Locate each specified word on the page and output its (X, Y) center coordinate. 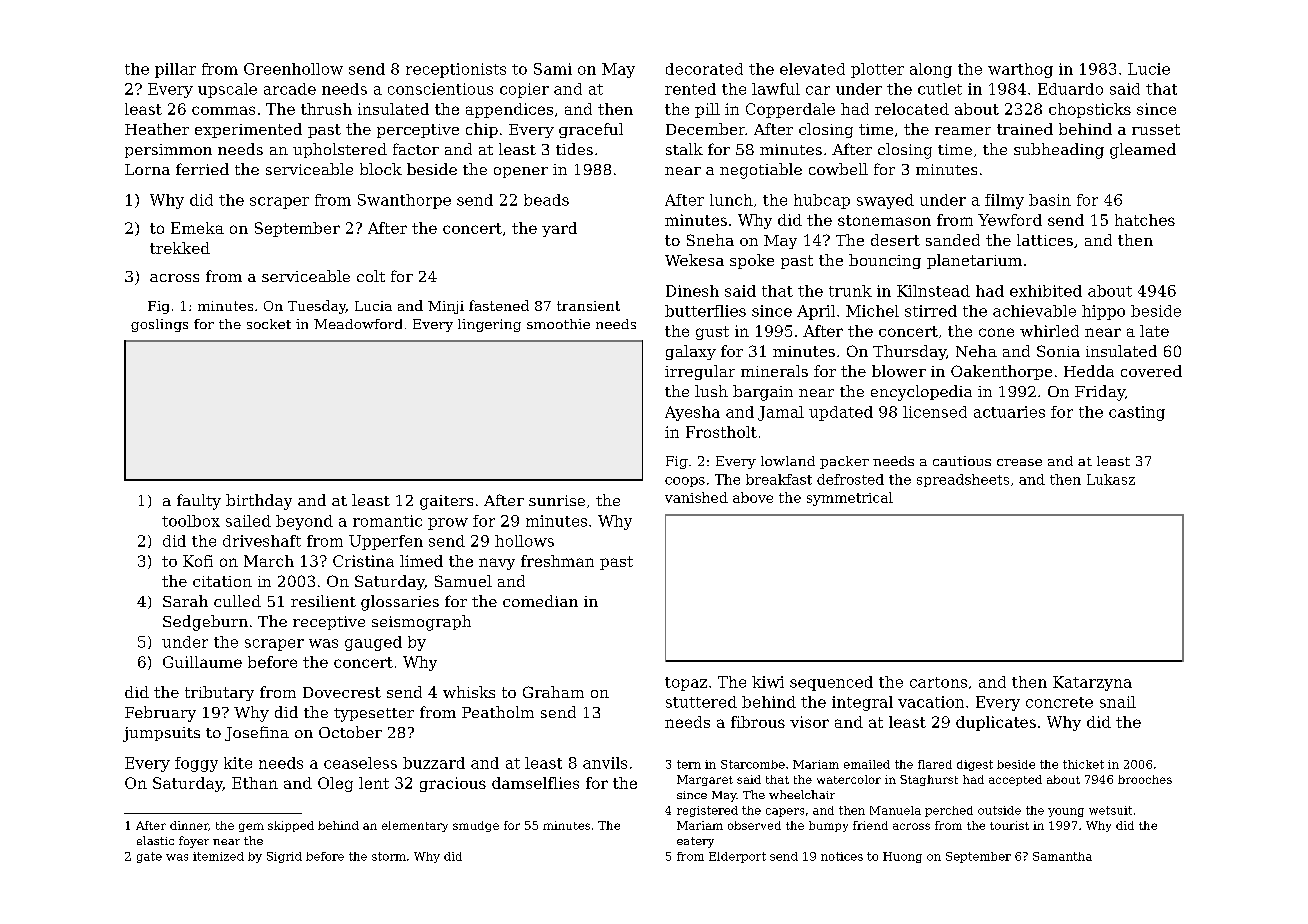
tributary (219, 693)
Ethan (255, 783)
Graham (553, 692)
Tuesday (317, 307)
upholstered (340, 150)
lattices (1045, 240)
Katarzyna (1092, 683)
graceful (591, 130)
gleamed (1143, 151)
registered (707, 811)
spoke (752, 261)
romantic (387, 521)
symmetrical (850, 499)
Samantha (1062, 856)
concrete (1059, 702)
